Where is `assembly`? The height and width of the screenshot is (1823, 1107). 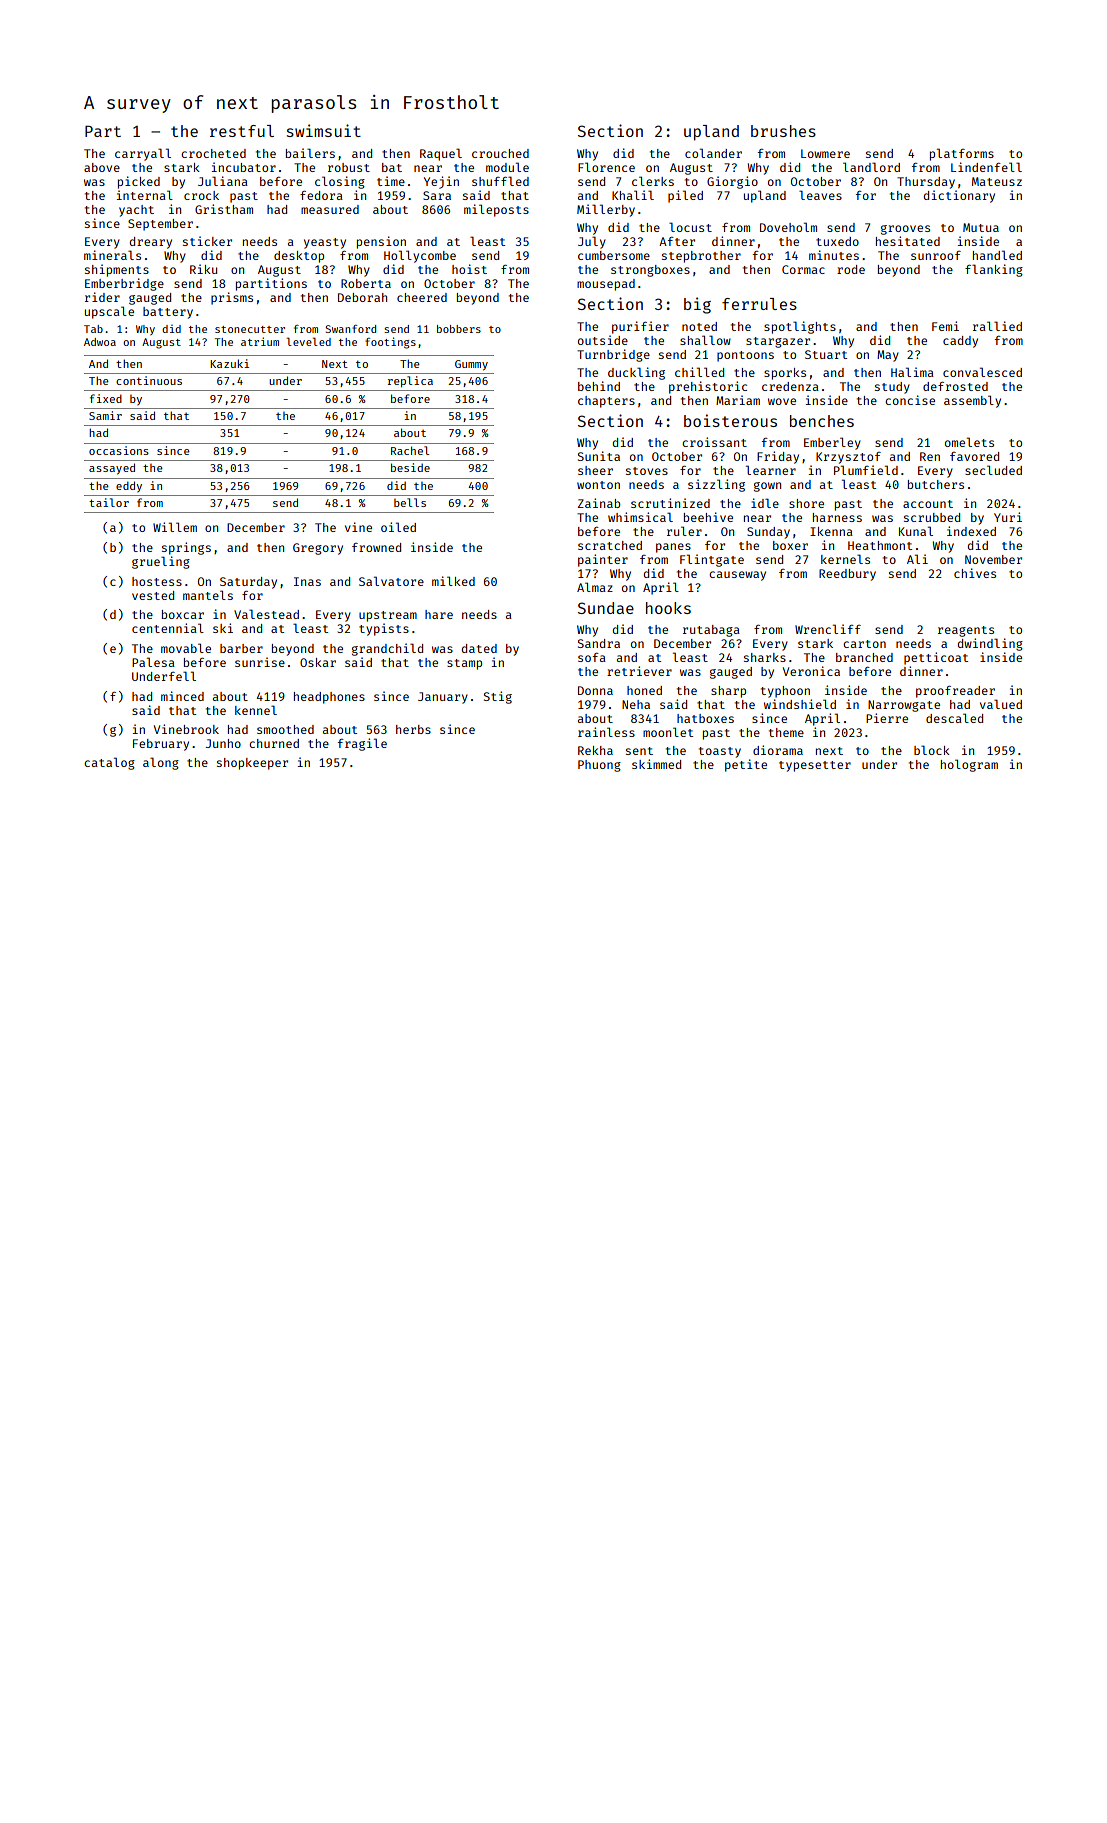 assembly is located at coordinates (972, 401).
